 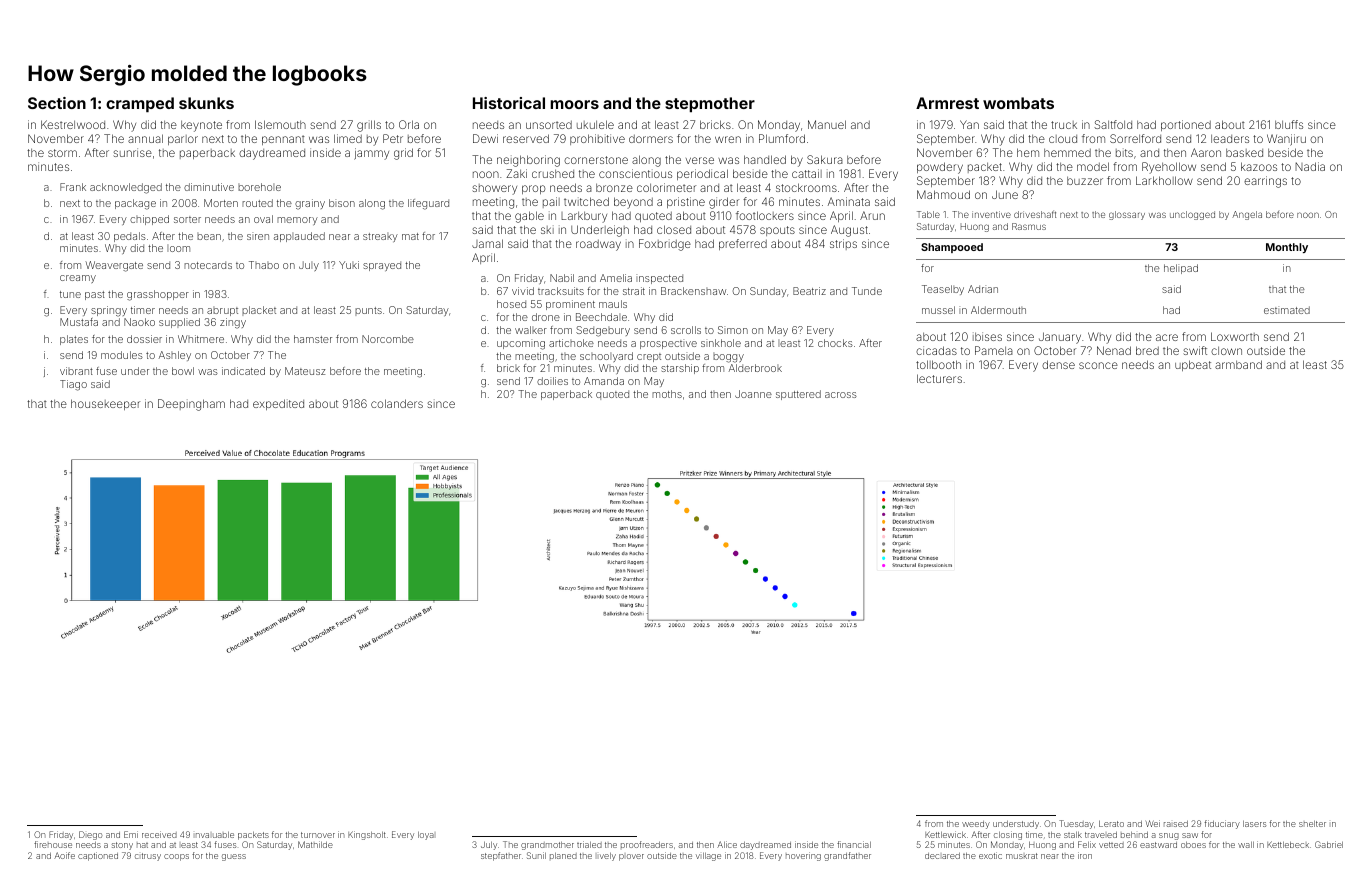 I want to click on Tiago, so click(x=73, y=385).
